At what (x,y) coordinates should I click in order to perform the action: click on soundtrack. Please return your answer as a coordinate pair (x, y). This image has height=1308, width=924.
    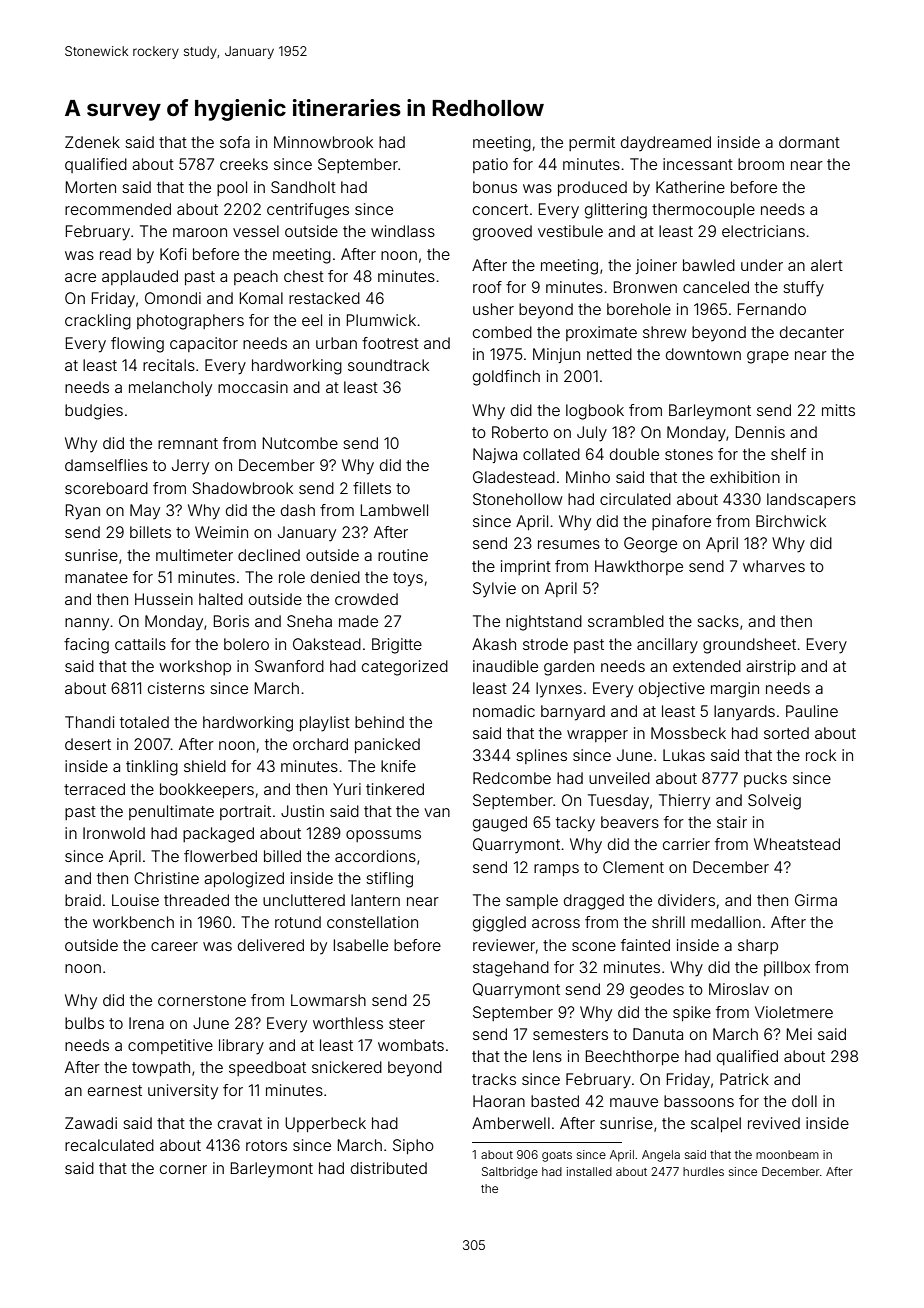
    Looking at the image, I should click on (388, 365).
